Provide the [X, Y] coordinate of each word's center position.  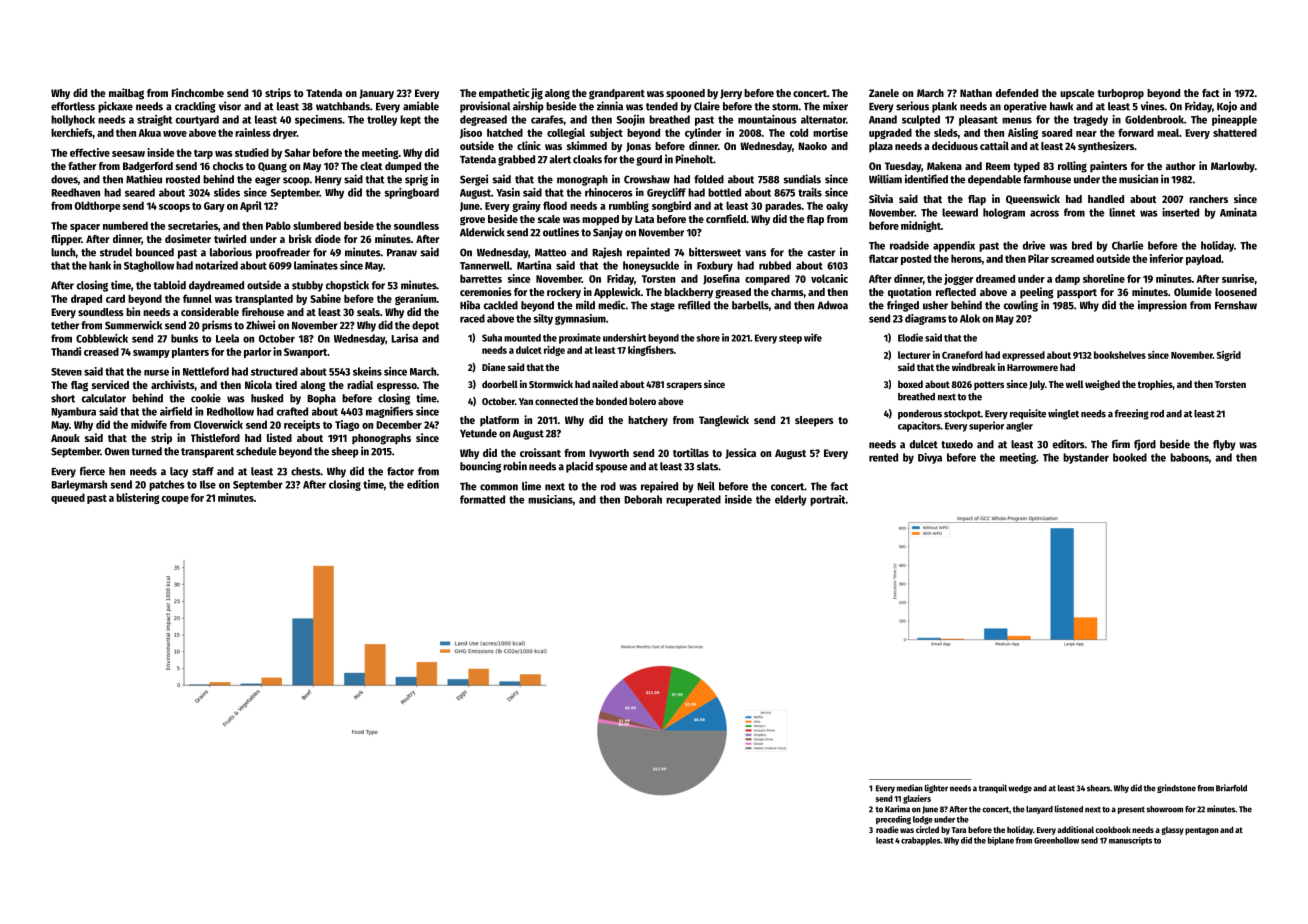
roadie [887, 829]
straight [154, 120]
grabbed [516, 160]
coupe [175, 500]
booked [1130, 457]
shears [1098, 788]
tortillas [691, 452]
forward [1136, 132]
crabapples [920, 841]
